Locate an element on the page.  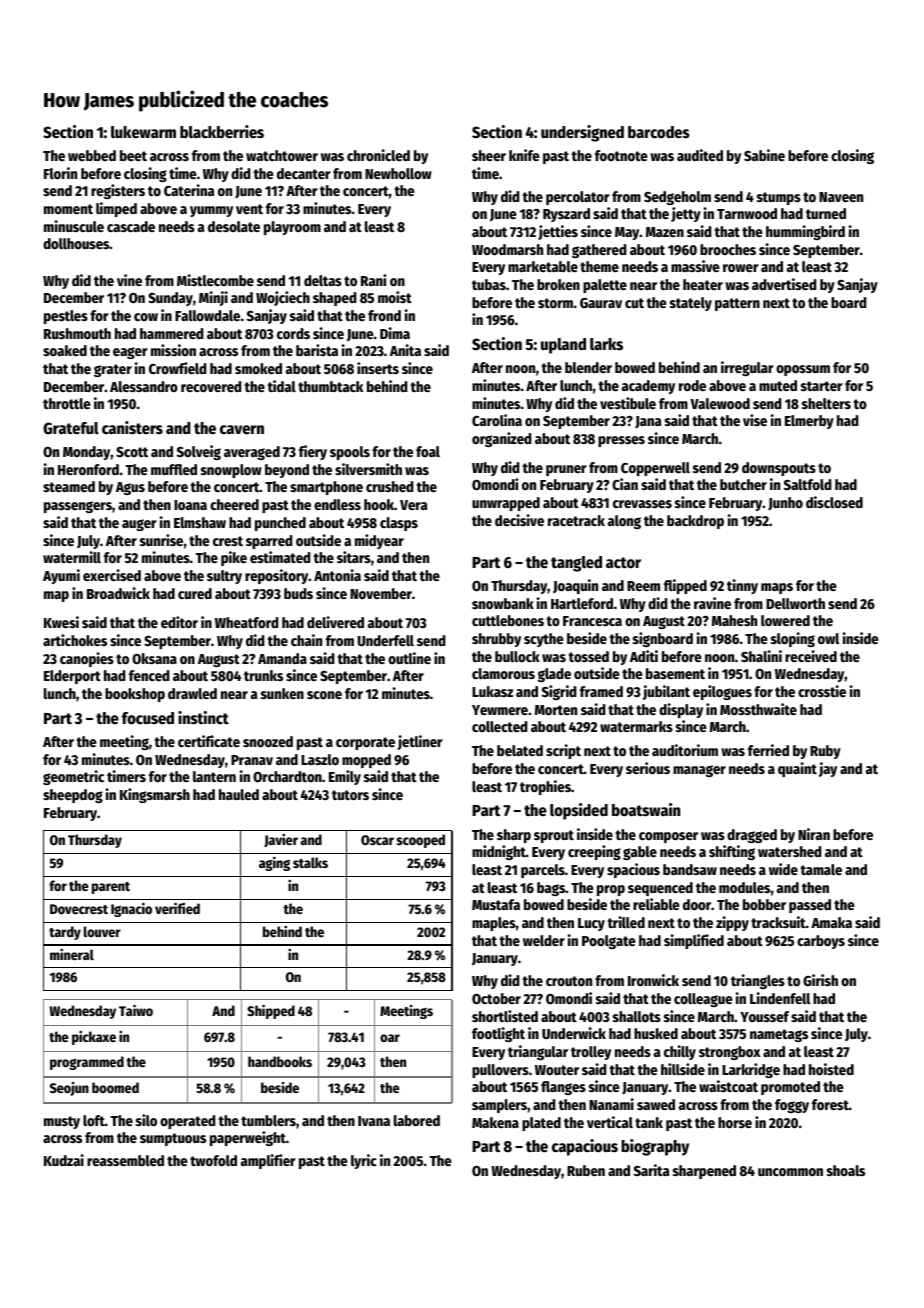
pestles is located at coordinates (66, 317).
